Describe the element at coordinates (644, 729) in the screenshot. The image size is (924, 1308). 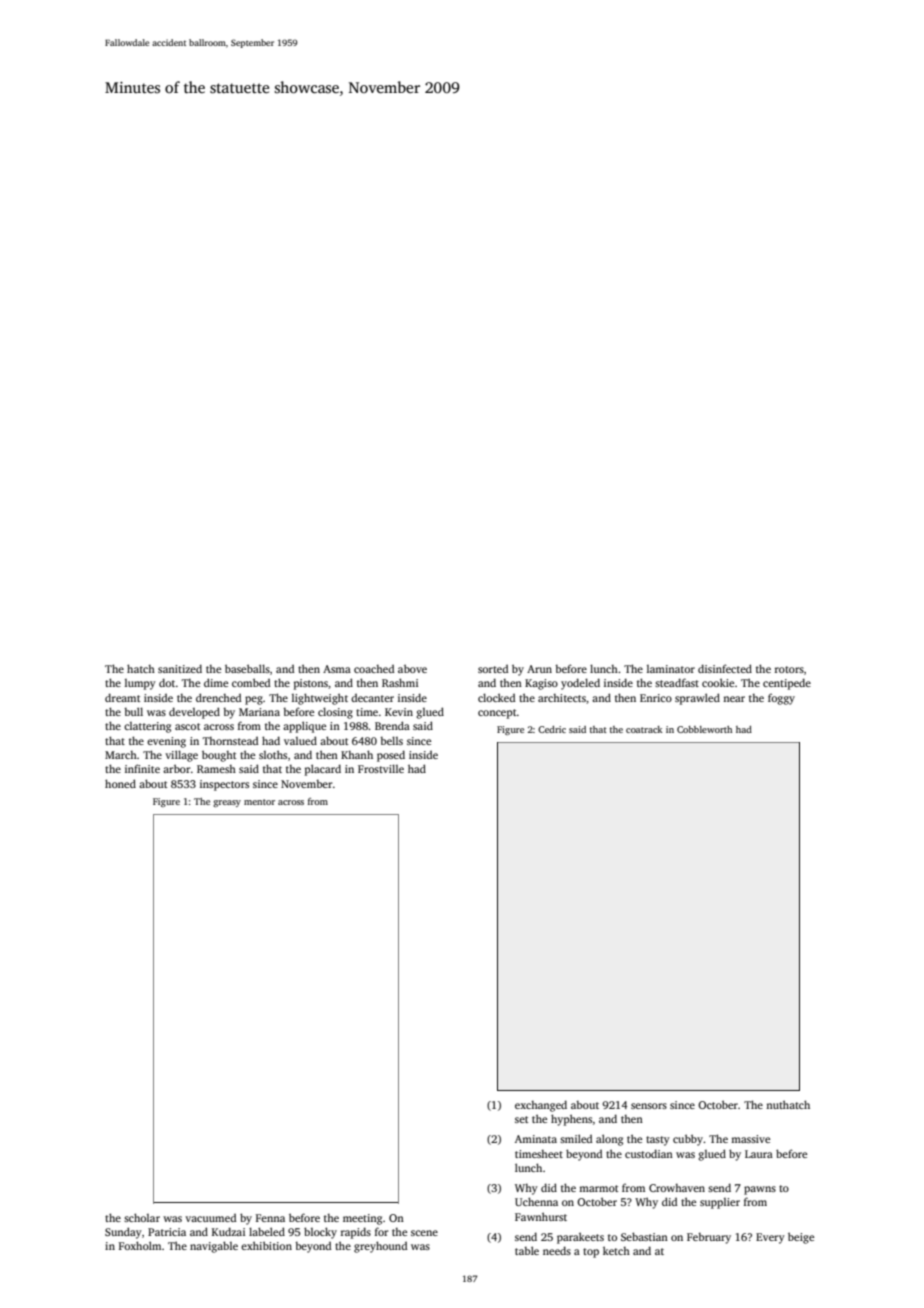
I see `coatrack` at that location.
